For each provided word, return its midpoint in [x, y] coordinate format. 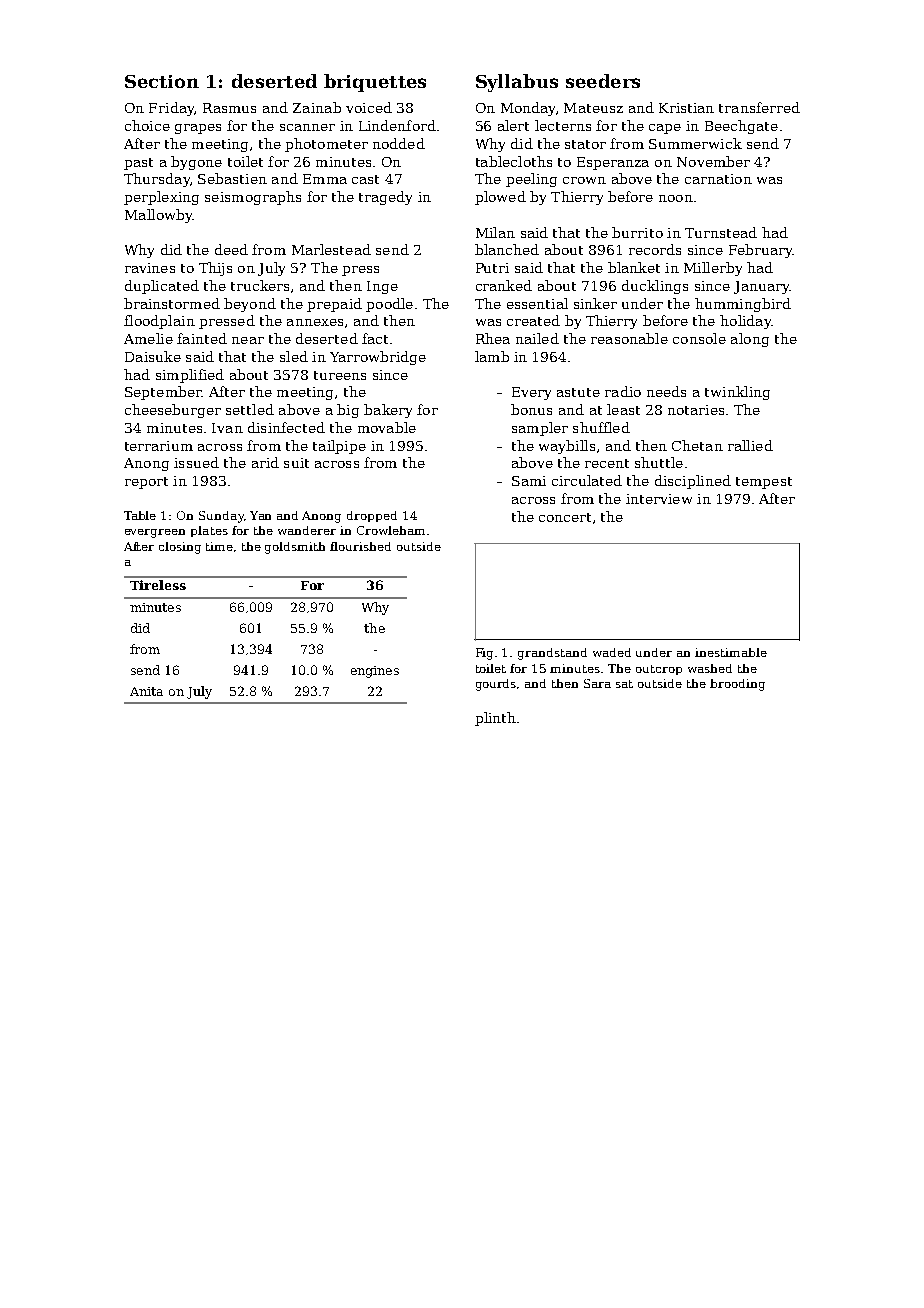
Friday [171, 109]
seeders [603, 81]
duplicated [162, 287]
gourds [496, 685]
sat [624, 684]
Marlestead [331, 249]
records [655, 249]
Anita [146, 691]
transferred [759, 107]
